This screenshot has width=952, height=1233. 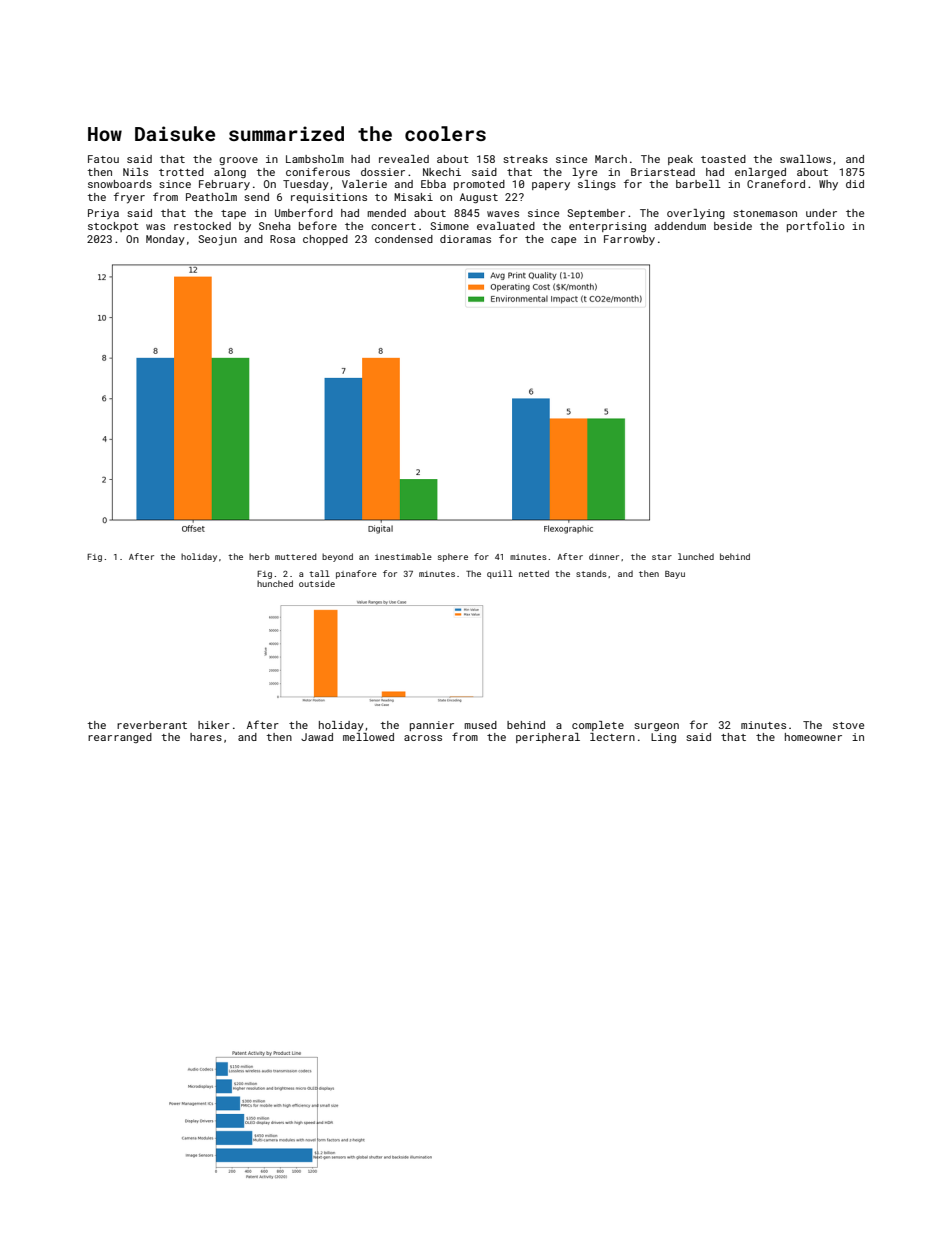 I want to click on dioramas, so click(x=465, y=239).
